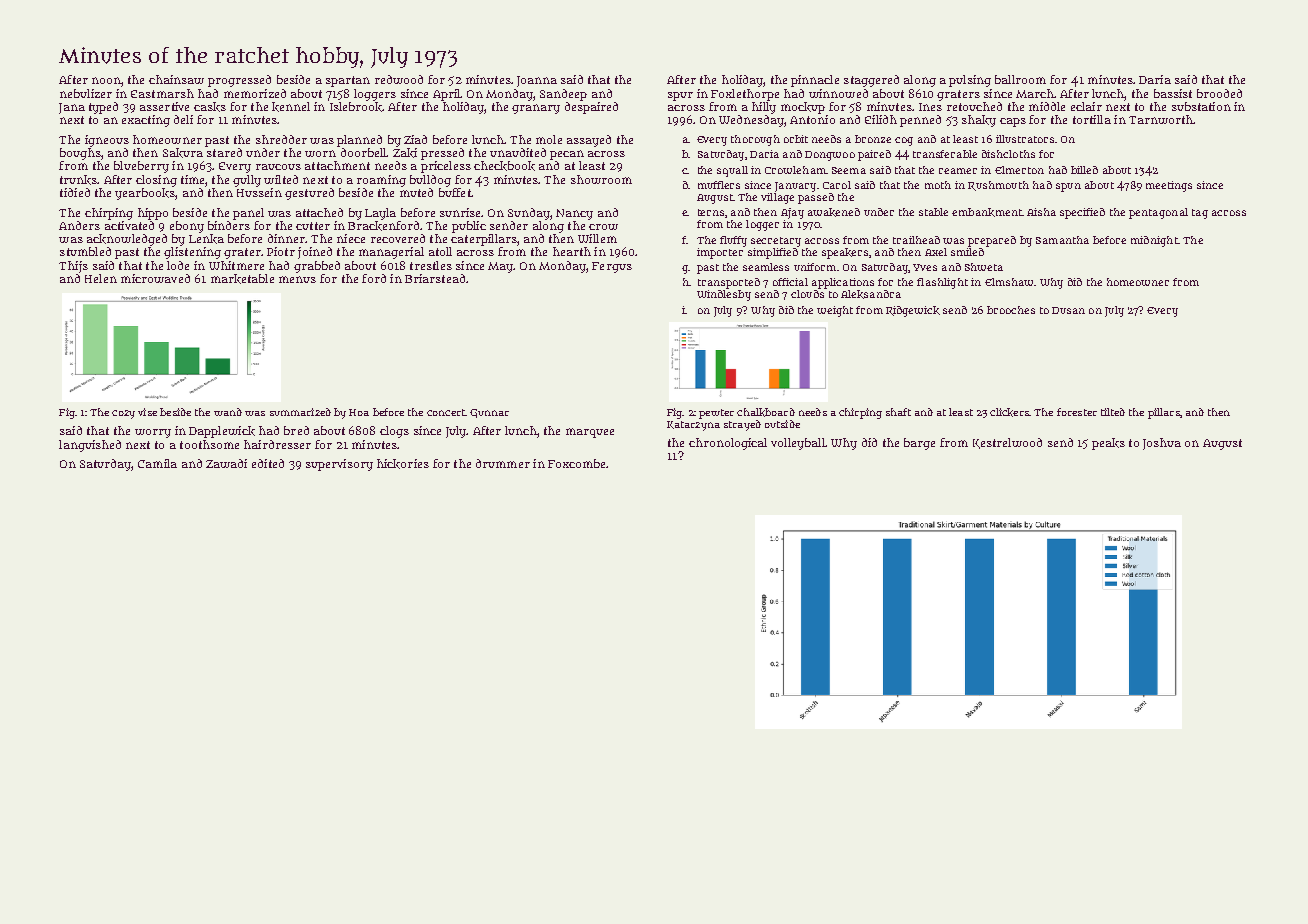  Describe the element at coordinates (394, 432) in the screenshot. I see `clogs` at that location.
